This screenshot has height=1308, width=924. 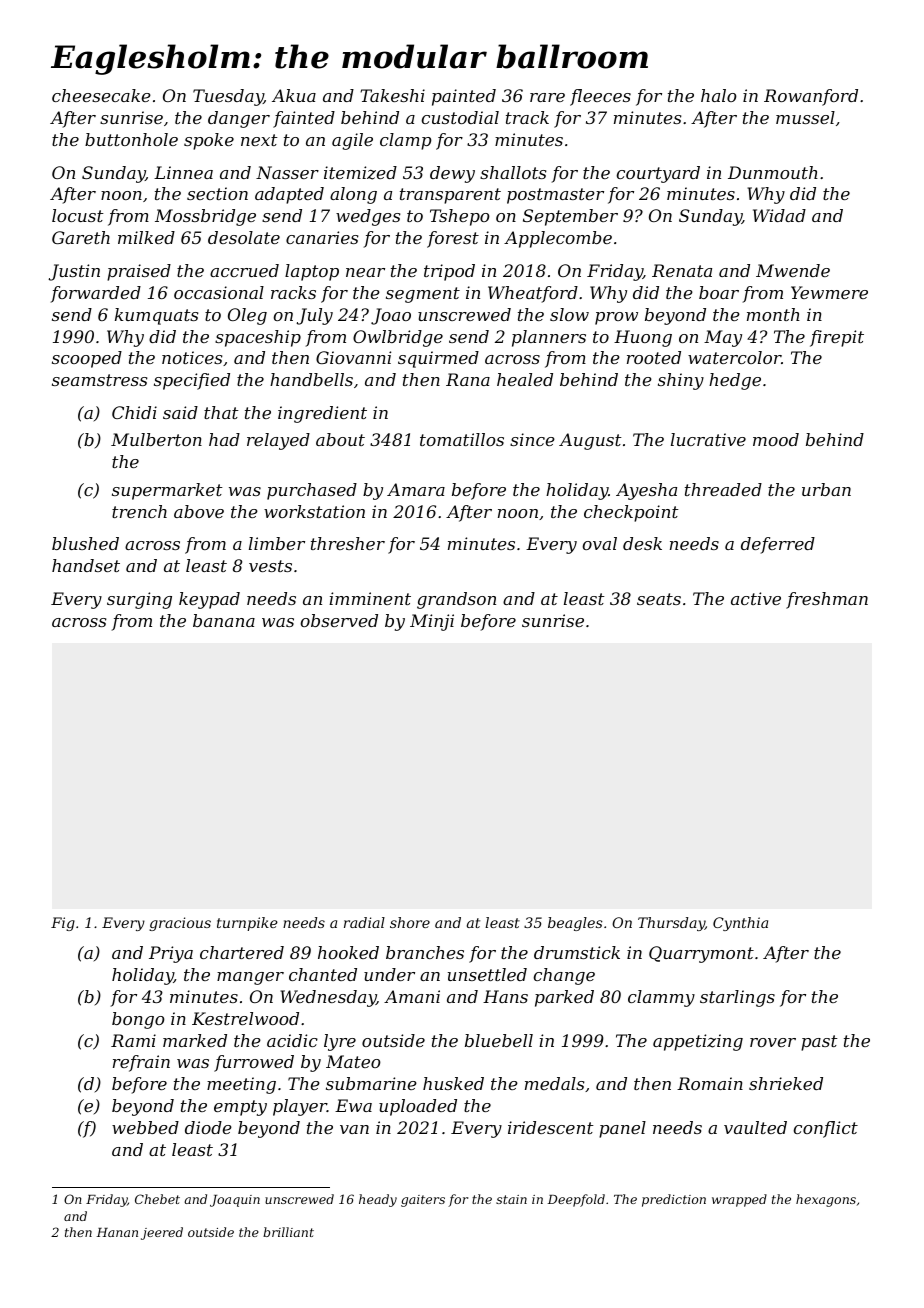 I want to click on trench, so click(x=139, y=511).
